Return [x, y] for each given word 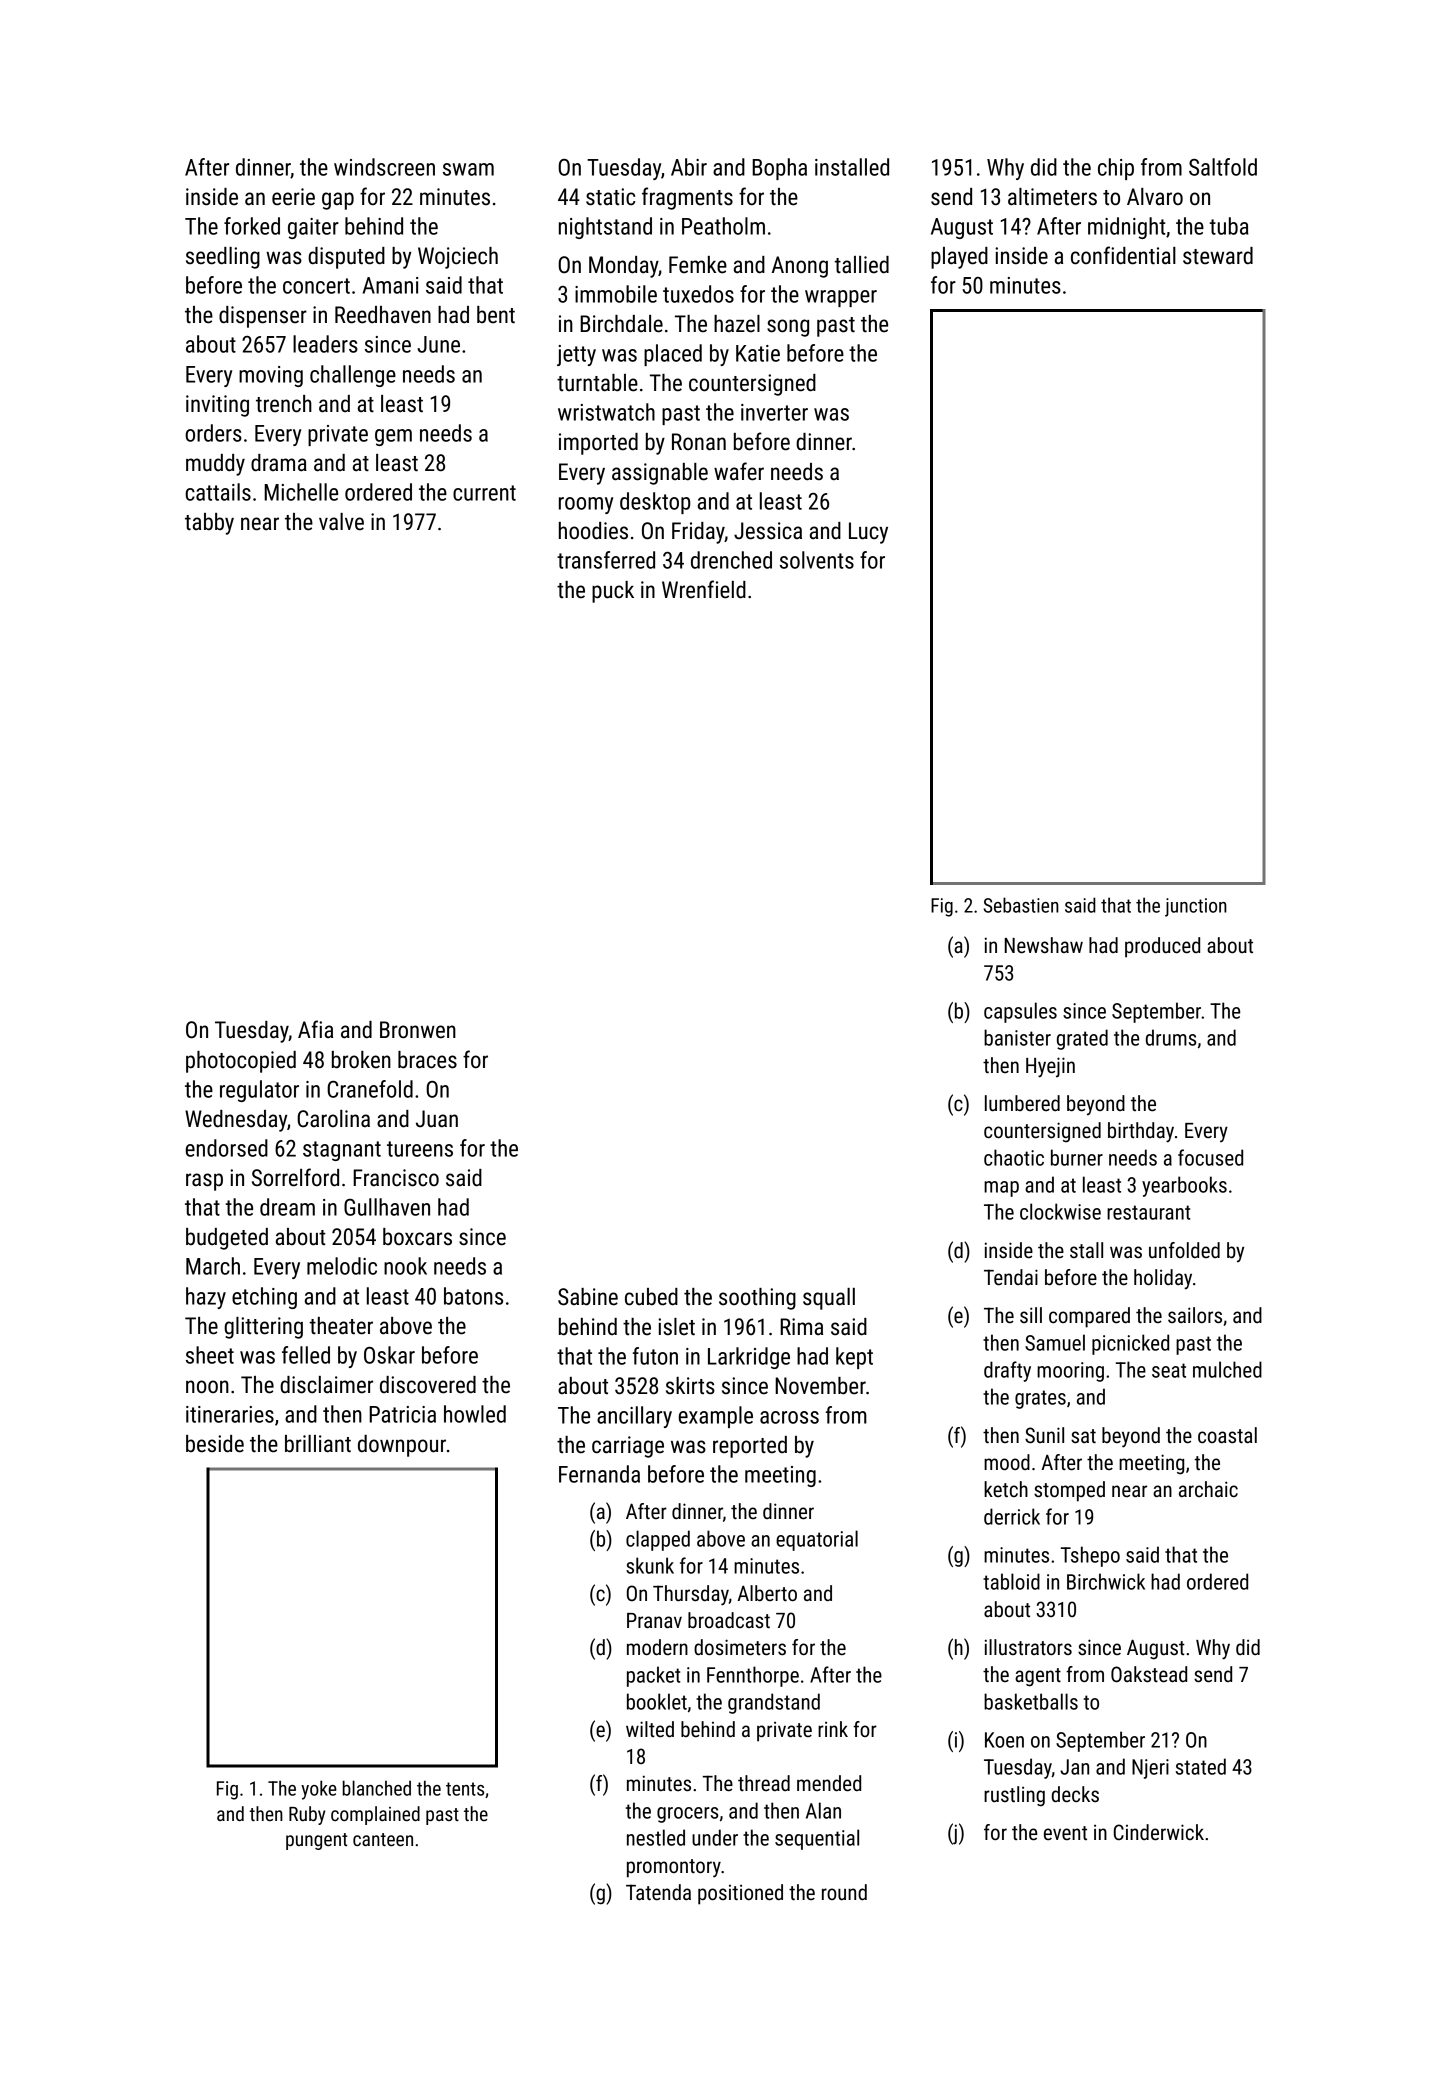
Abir [689, 167]
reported [750, 1447]
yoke [319, 1790]
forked [252, 226]
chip [1116, 169]
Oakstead [1149, 1674]
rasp [204, 1182]
